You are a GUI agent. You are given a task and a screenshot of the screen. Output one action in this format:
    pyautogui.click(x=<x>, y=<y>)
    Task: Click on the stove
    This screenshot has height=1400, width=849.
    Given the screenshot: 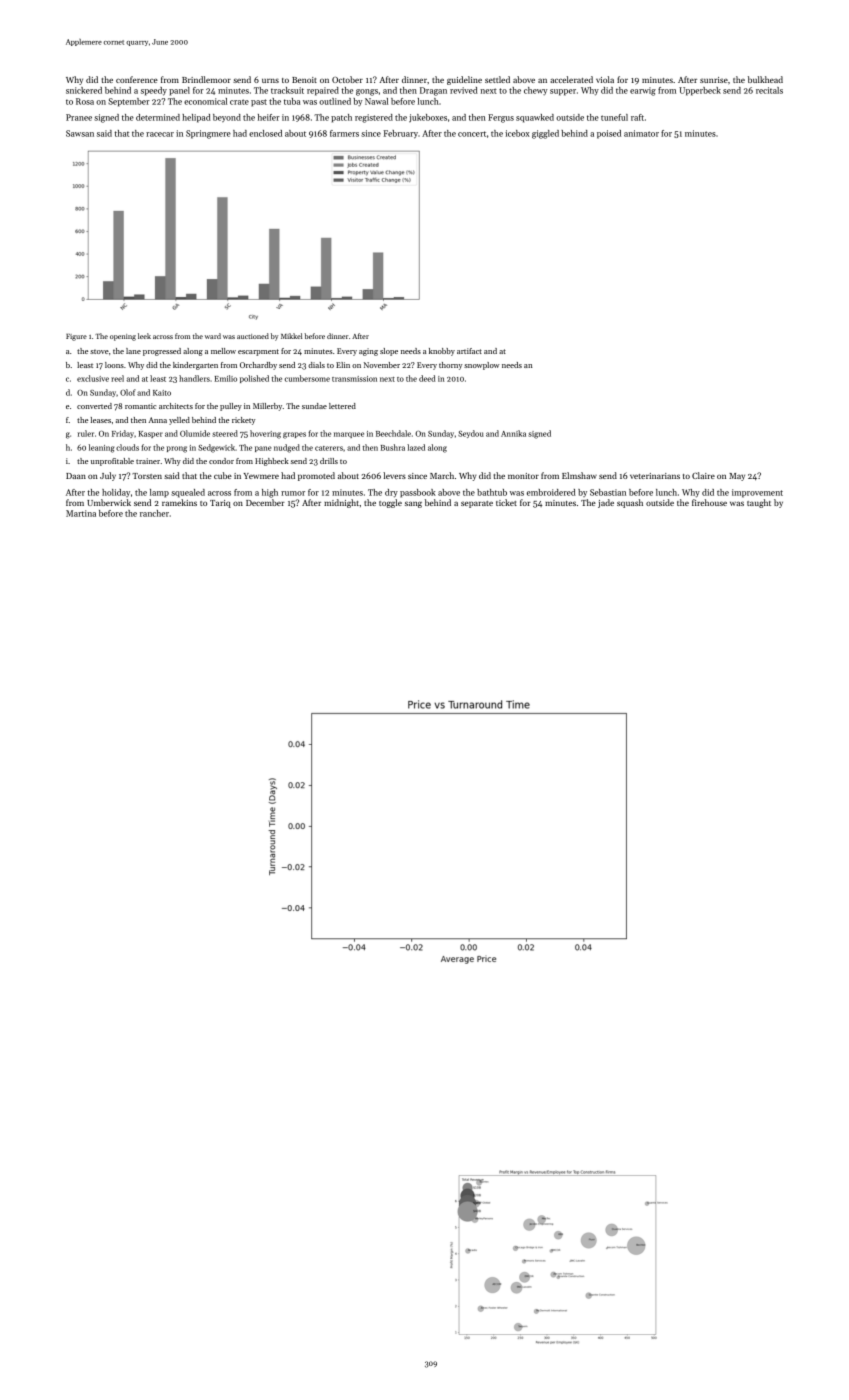 What is the action you would take?
    pyautogui.click(x=99, y=352)
